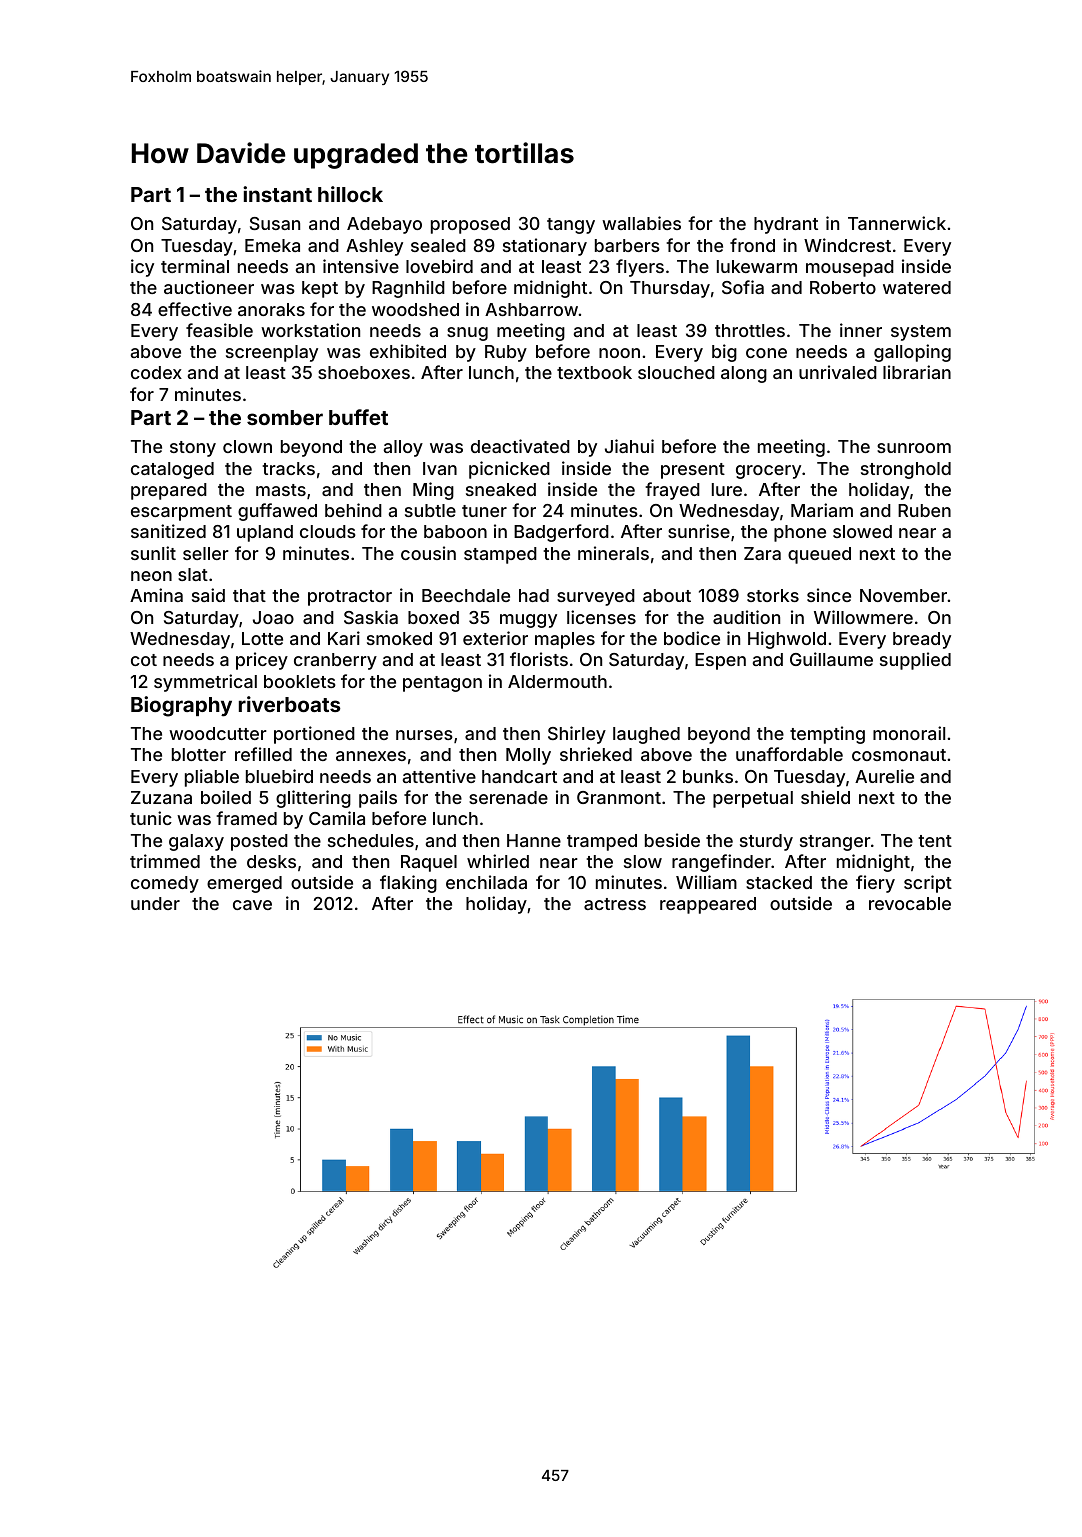 This screenshot has width=1082, height=1537. What do you see at coordinates (613, 553) in the screenshot?
I see `minerals` at bounding box center [613, 553].
